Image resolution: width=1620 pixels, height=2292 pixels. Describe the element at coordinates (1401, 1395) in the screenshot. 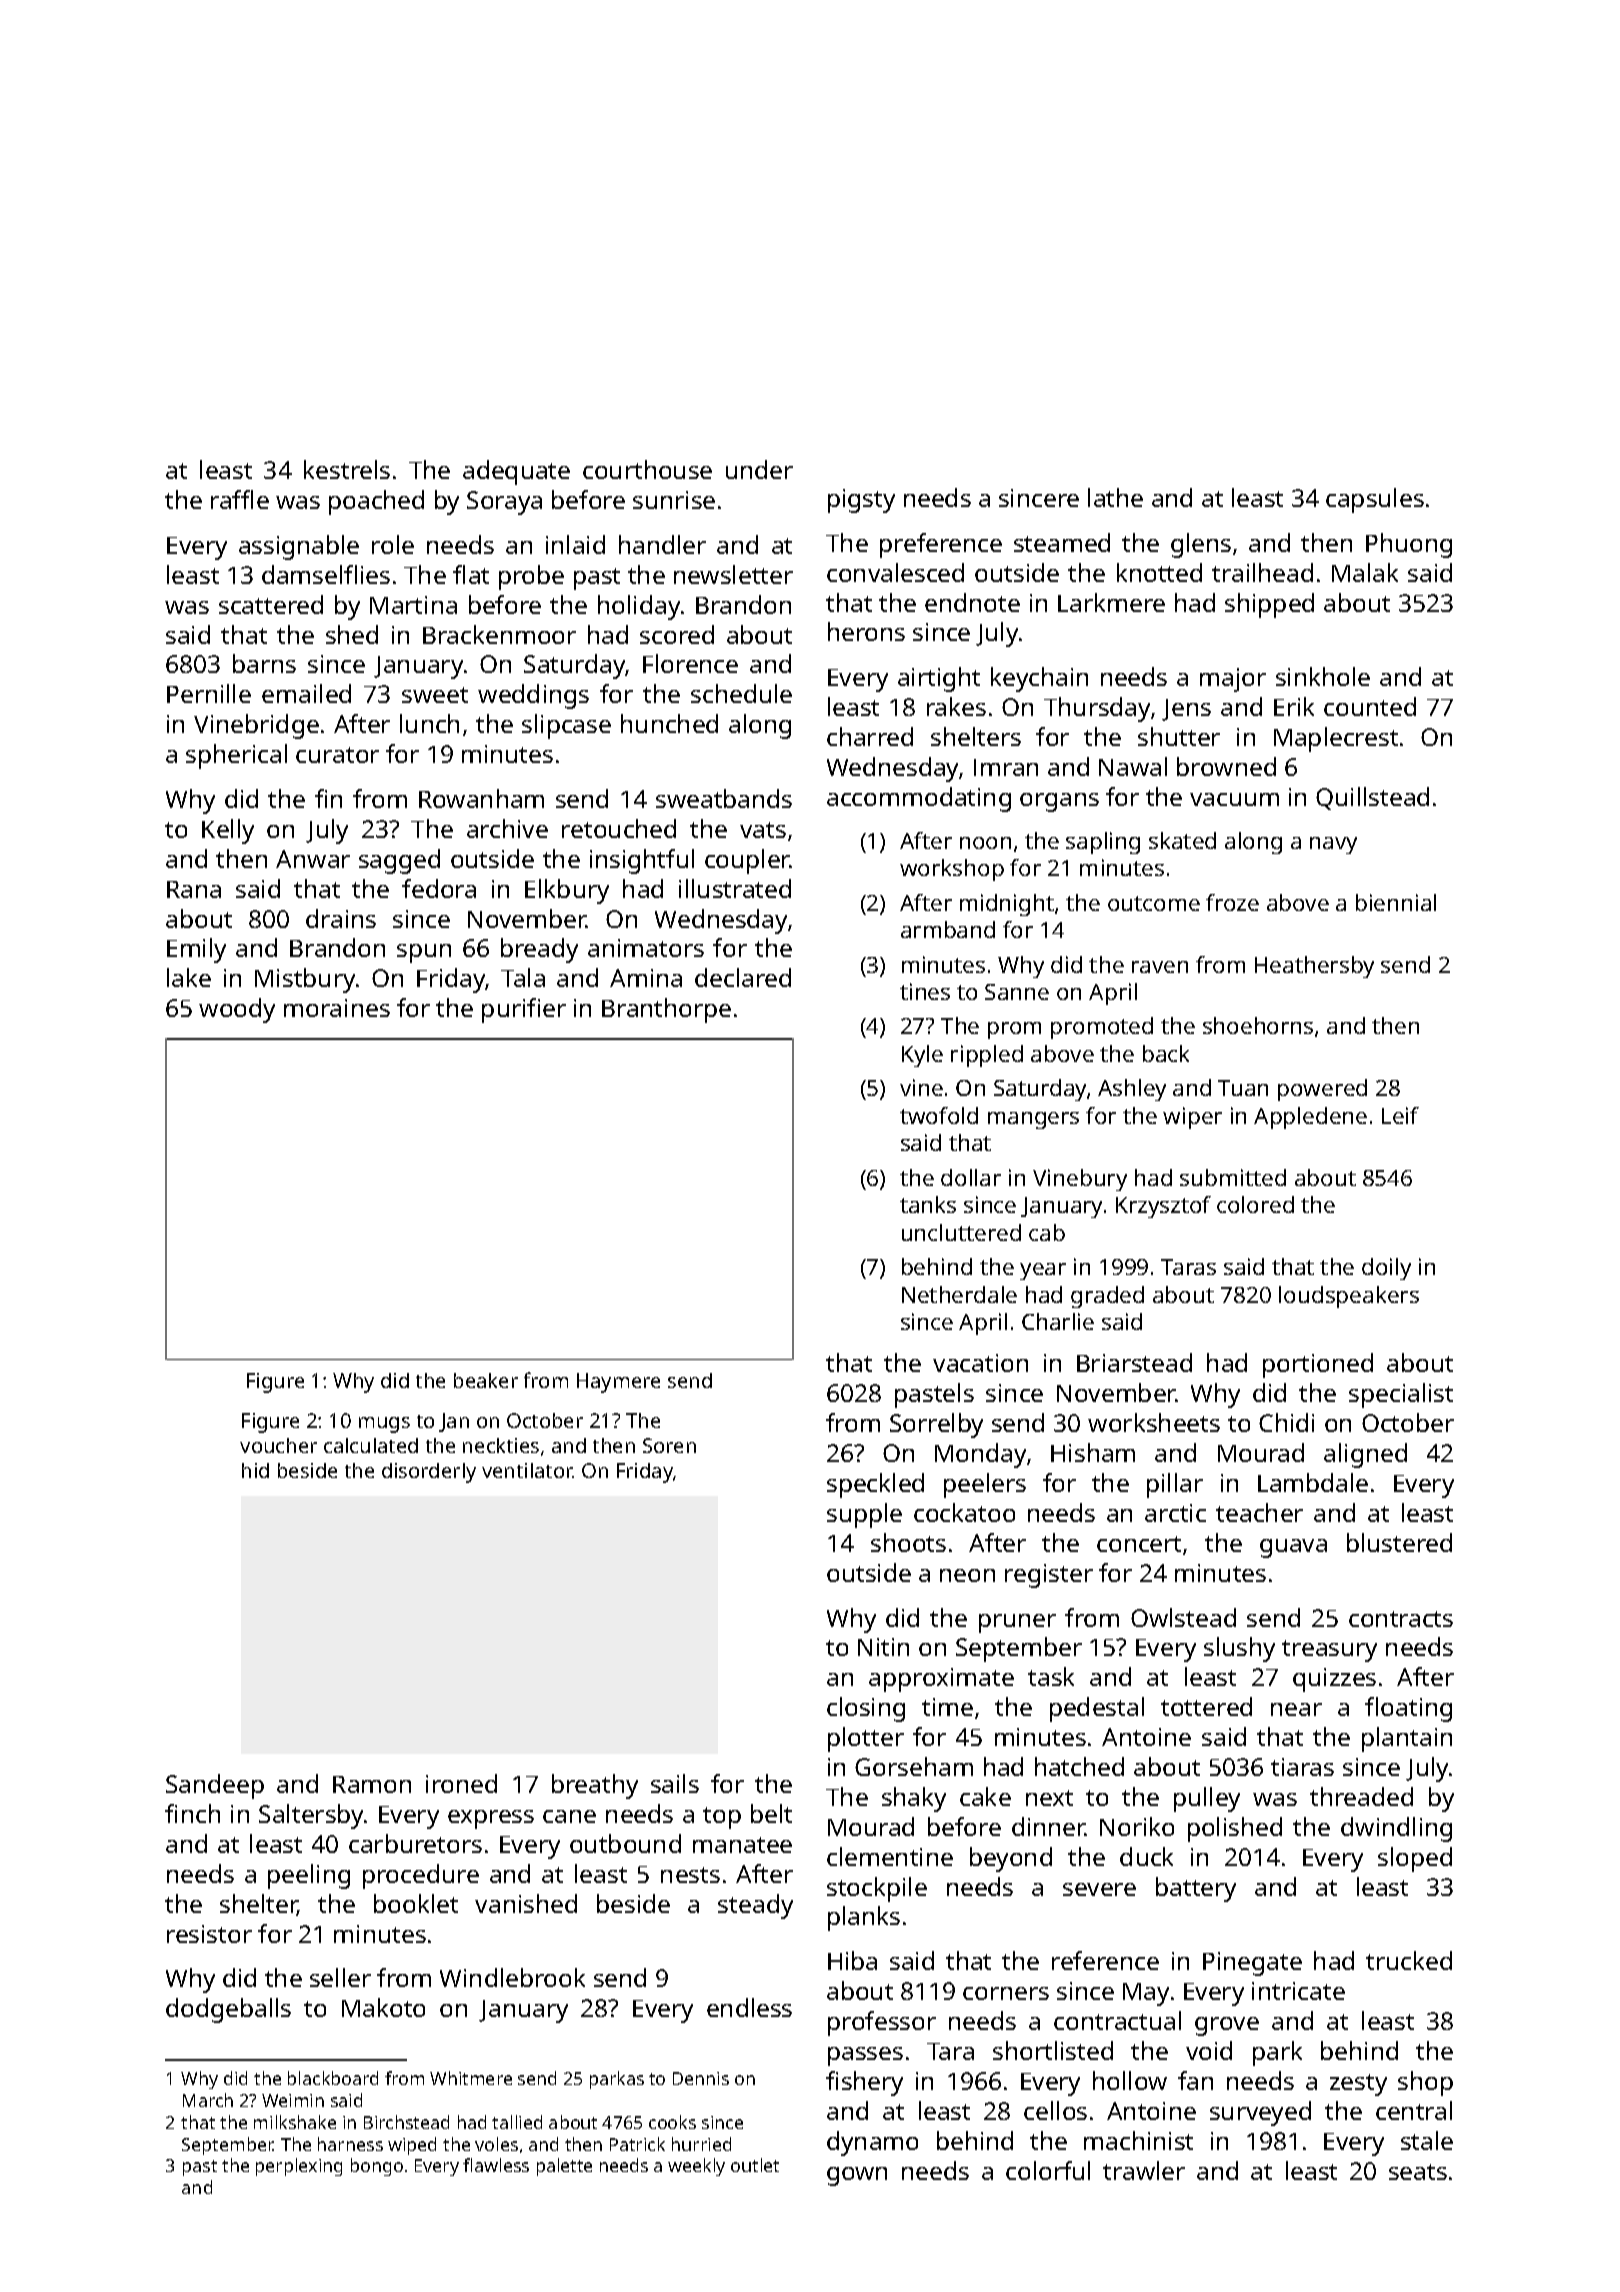

I see `specialist` at that location.
